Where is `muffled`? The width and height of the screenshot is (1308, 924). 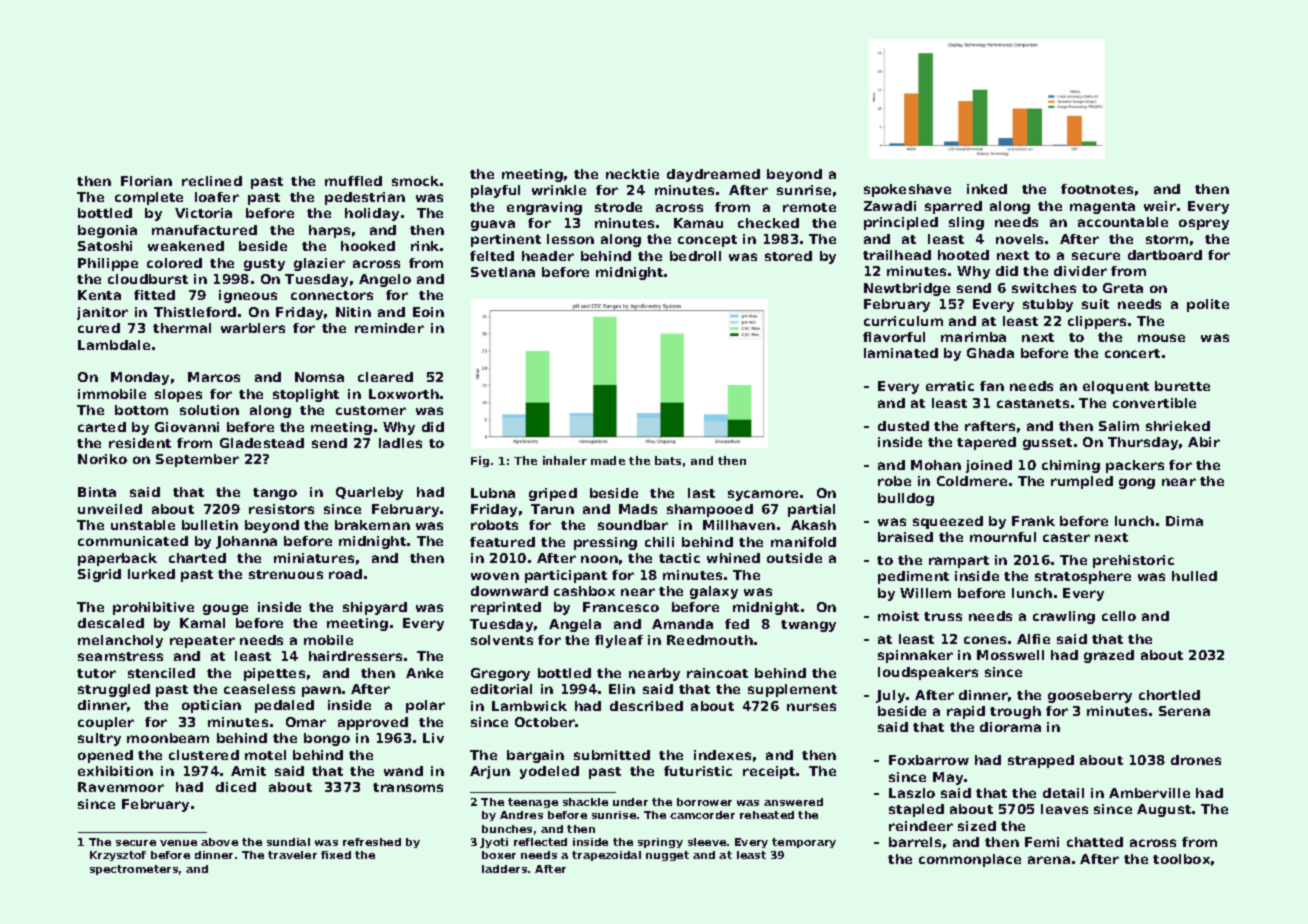 muffled is located at coordinates (353, 181).
